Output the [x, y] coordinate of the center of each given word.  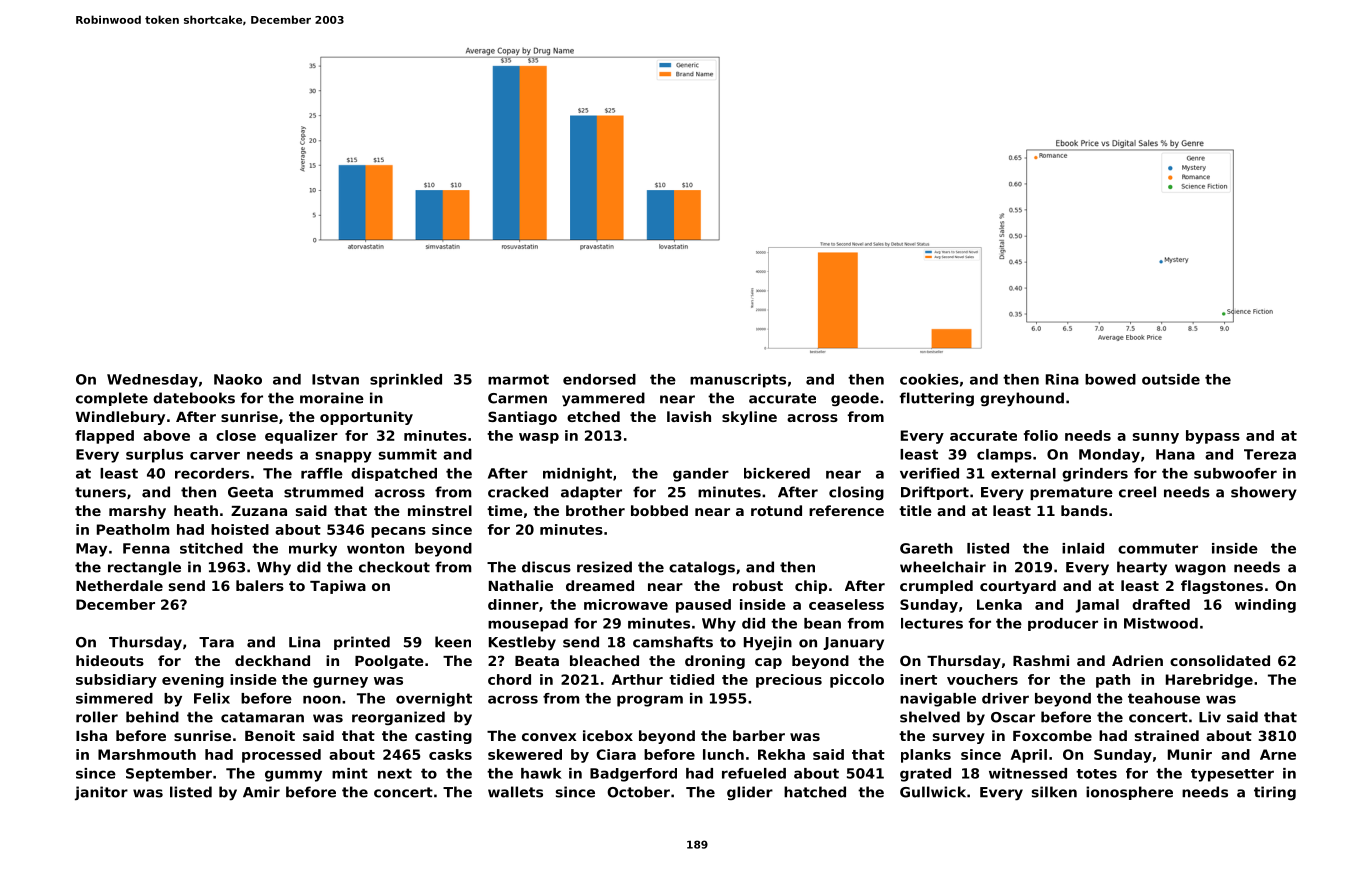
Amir [261, 792]
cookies [929, 379]
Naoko [238, 379]
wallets [515, 792]
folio [1041, 435]
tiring [1275, 793]
